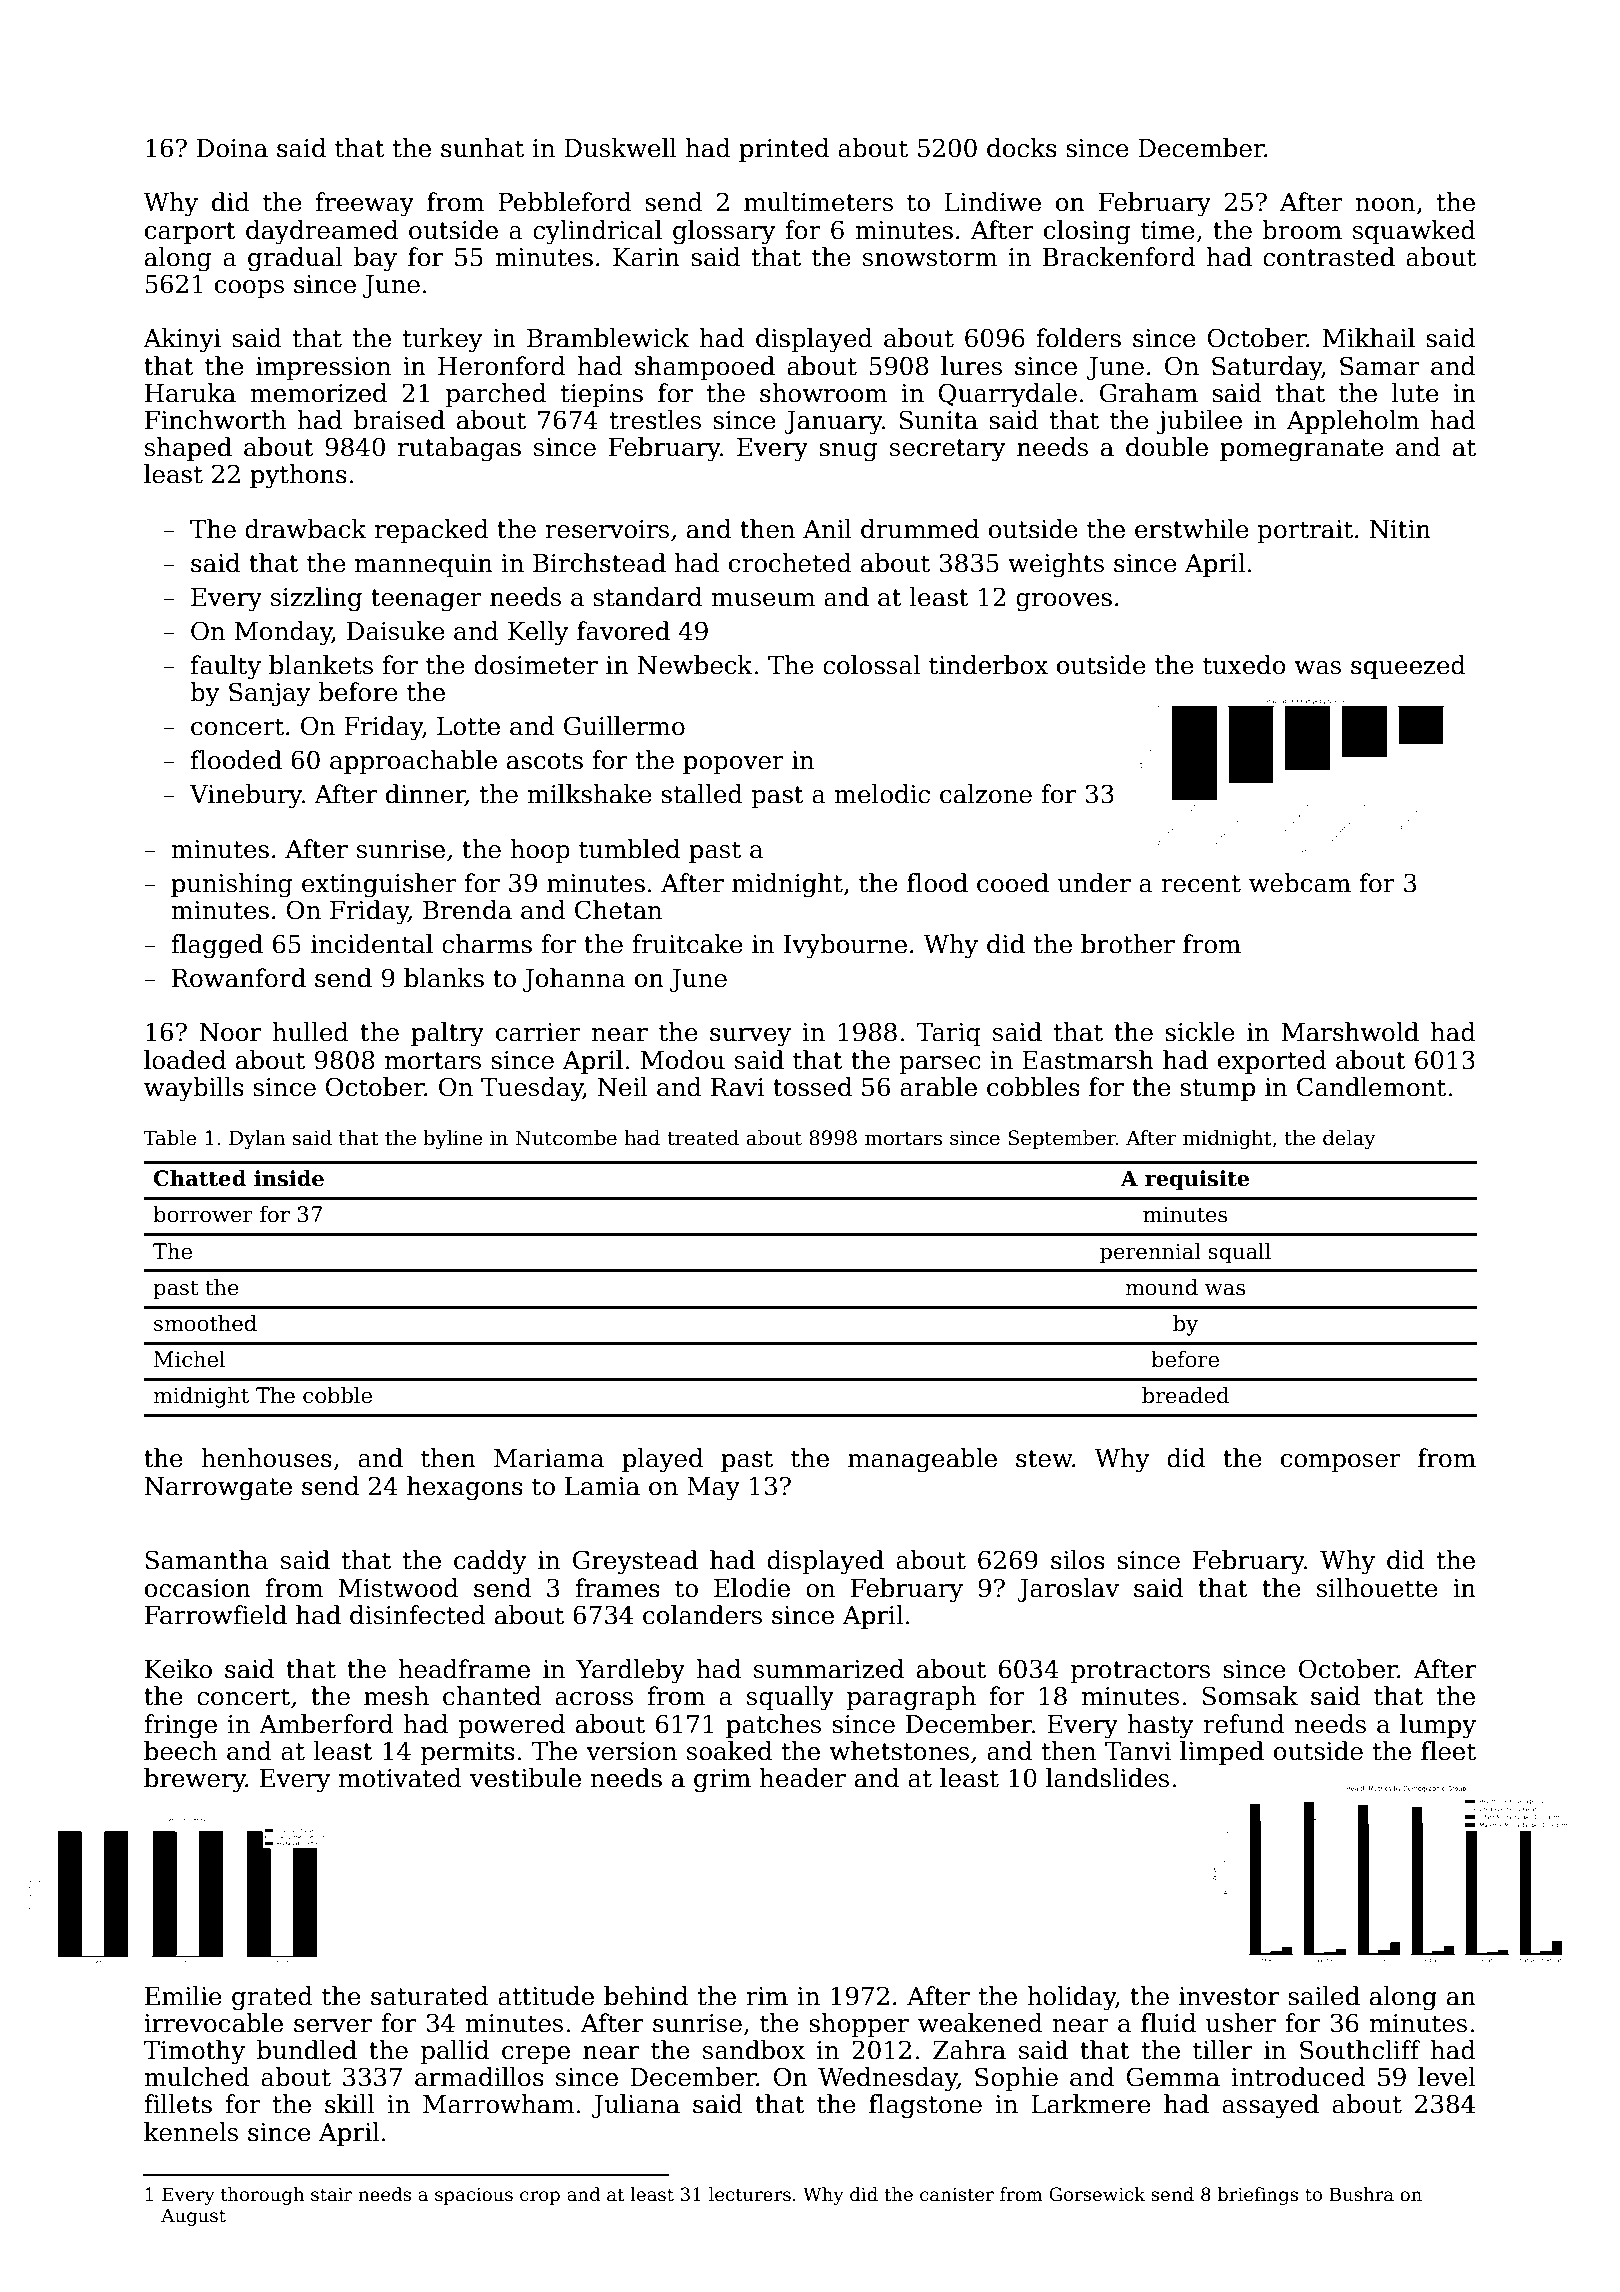  I want to click on glossary, so click(724, 232).
